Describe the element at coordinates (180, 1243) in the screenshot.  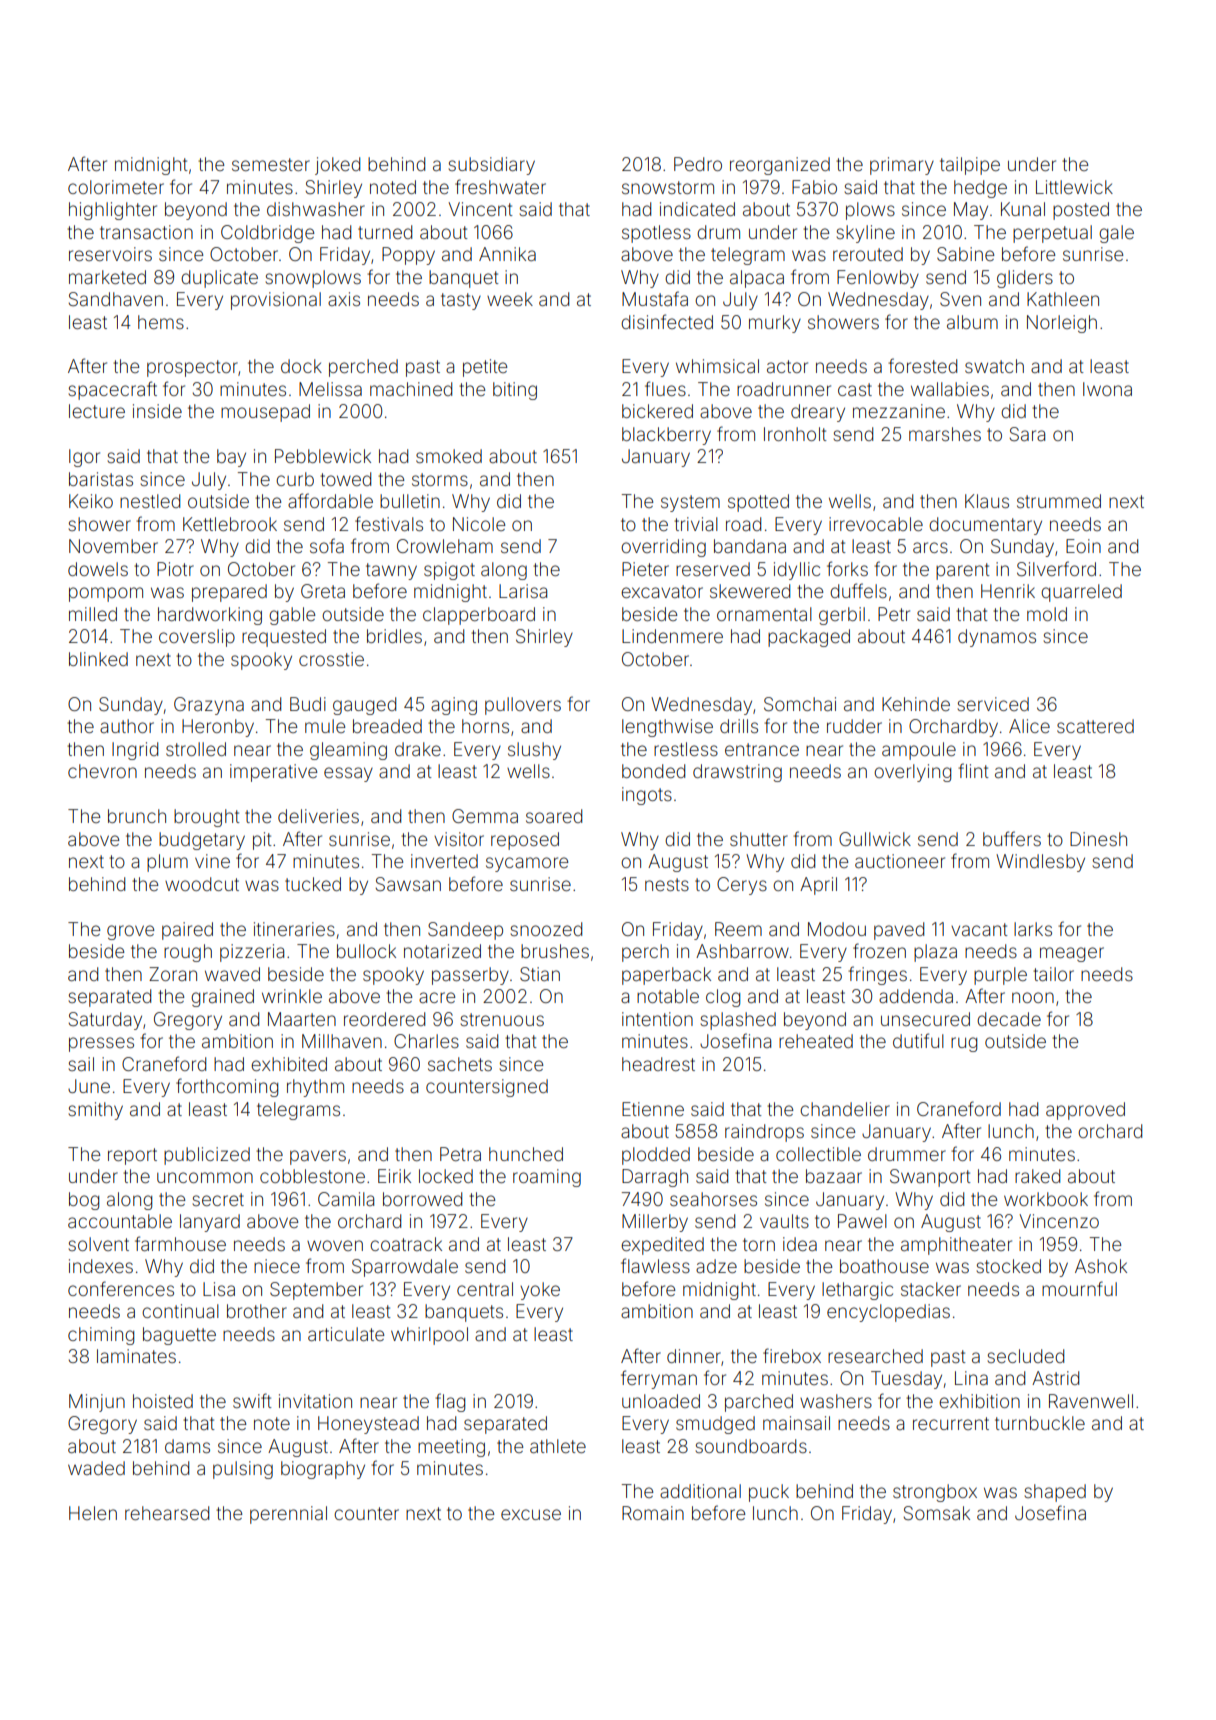
I see `farmhouse` at that location.
